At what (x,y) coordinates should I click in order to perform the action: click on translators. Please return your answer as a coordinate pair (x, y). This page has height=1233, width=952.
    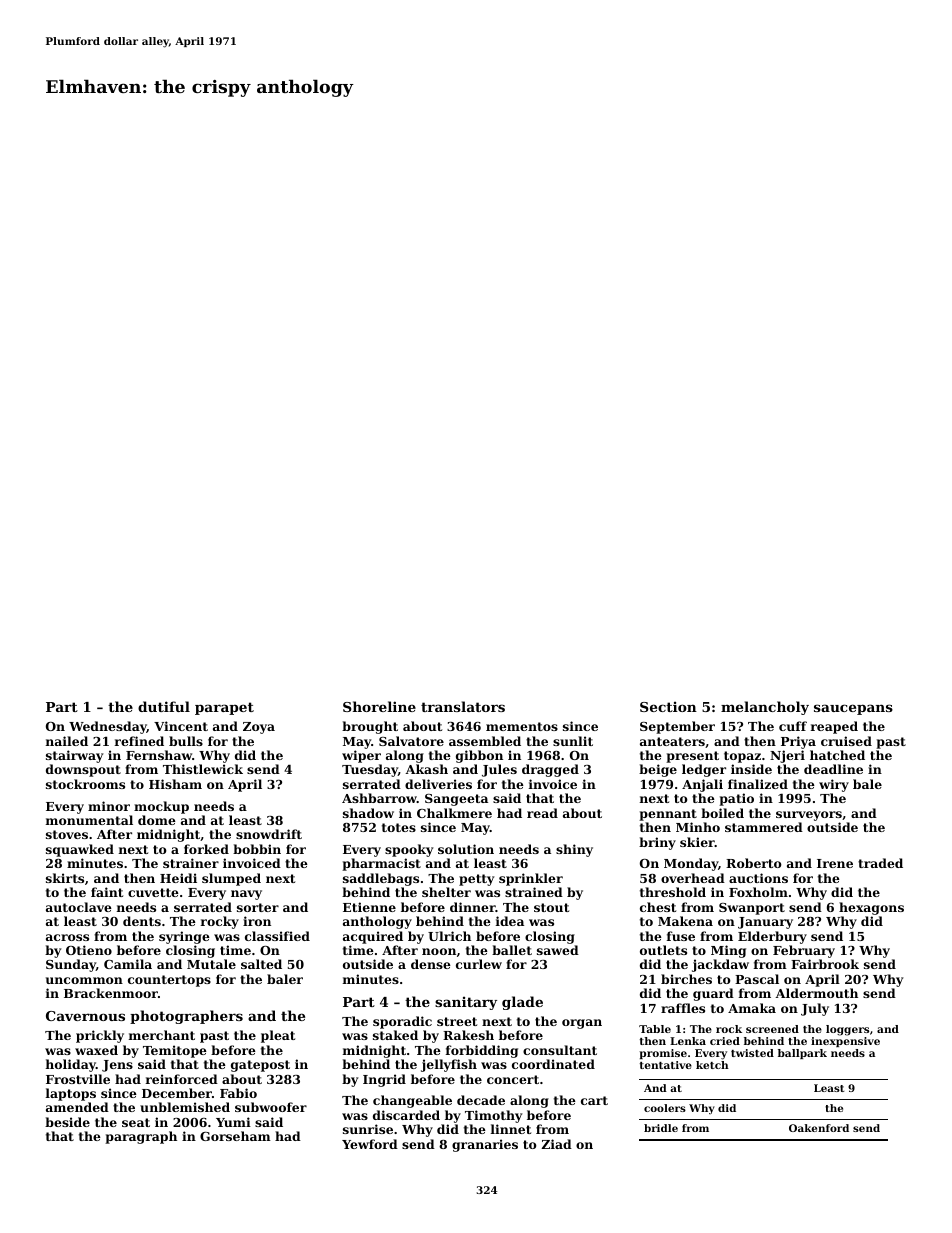
    Looking at the image, I should click on (463, 706).
